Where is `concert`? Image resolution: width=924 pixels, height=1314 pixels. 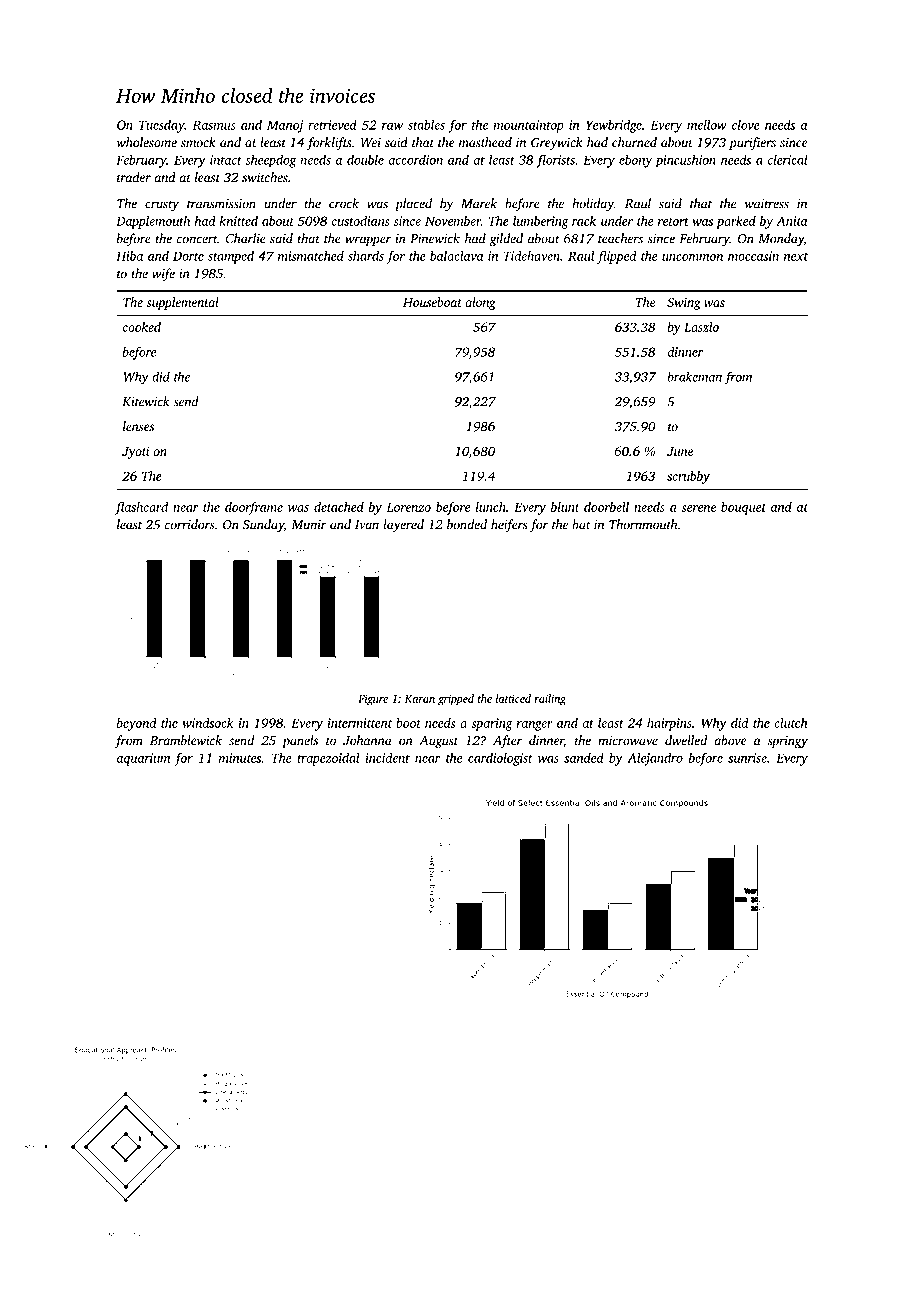 concert is located at coordinates (197, 239).
